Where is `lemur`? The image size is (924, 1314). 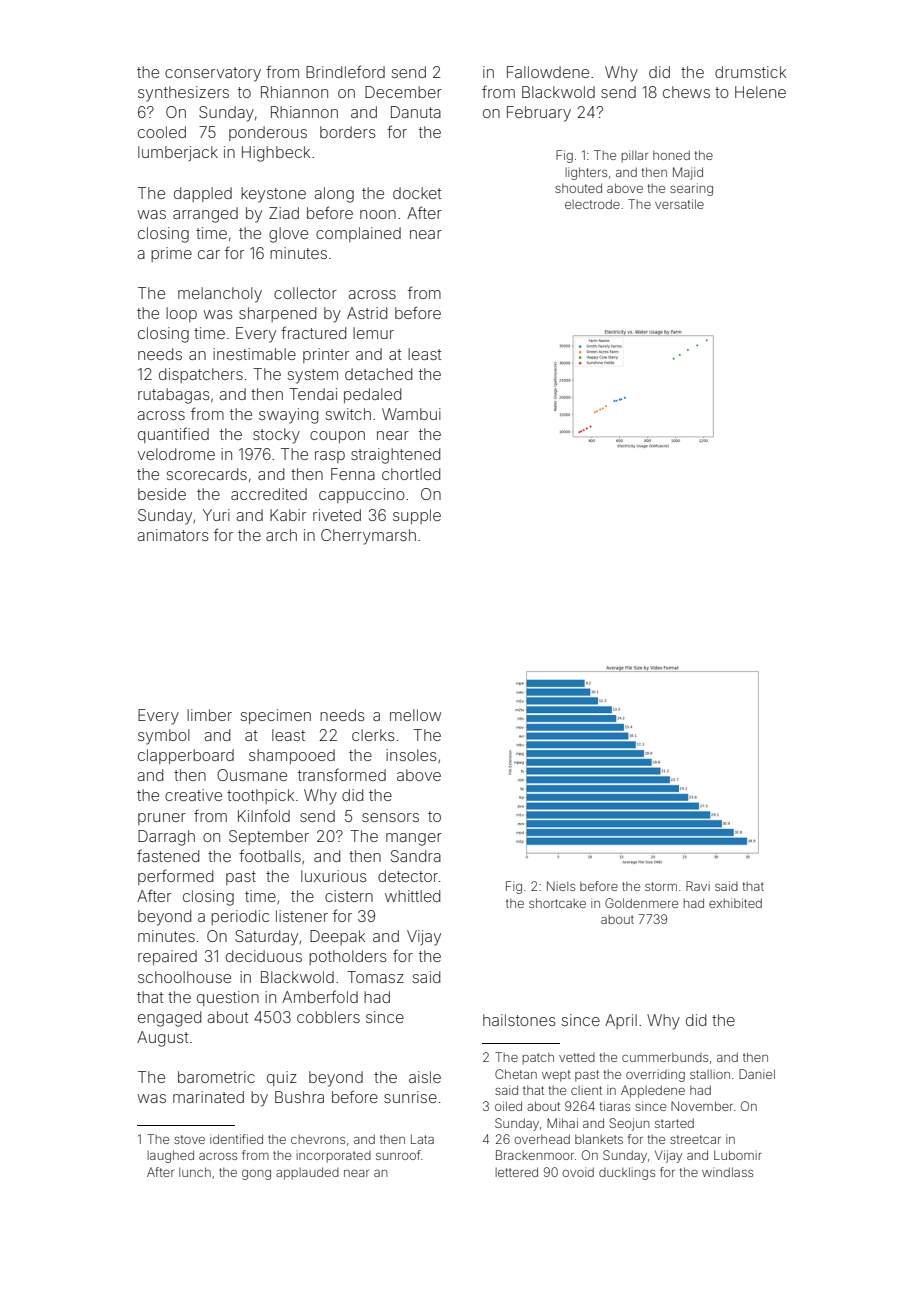 lemur is located at coordinates (373, 333).
